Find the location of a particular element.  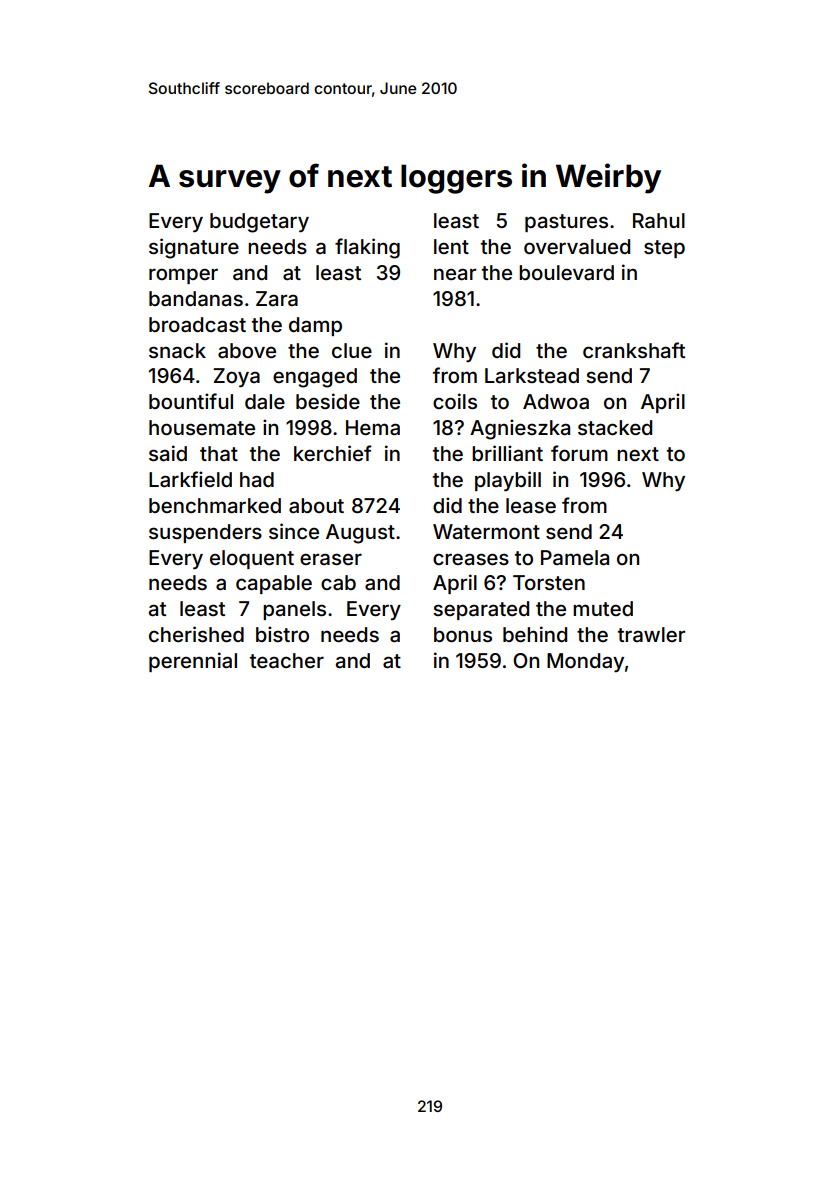

Adwoa is located at coordinates (556, 401).
